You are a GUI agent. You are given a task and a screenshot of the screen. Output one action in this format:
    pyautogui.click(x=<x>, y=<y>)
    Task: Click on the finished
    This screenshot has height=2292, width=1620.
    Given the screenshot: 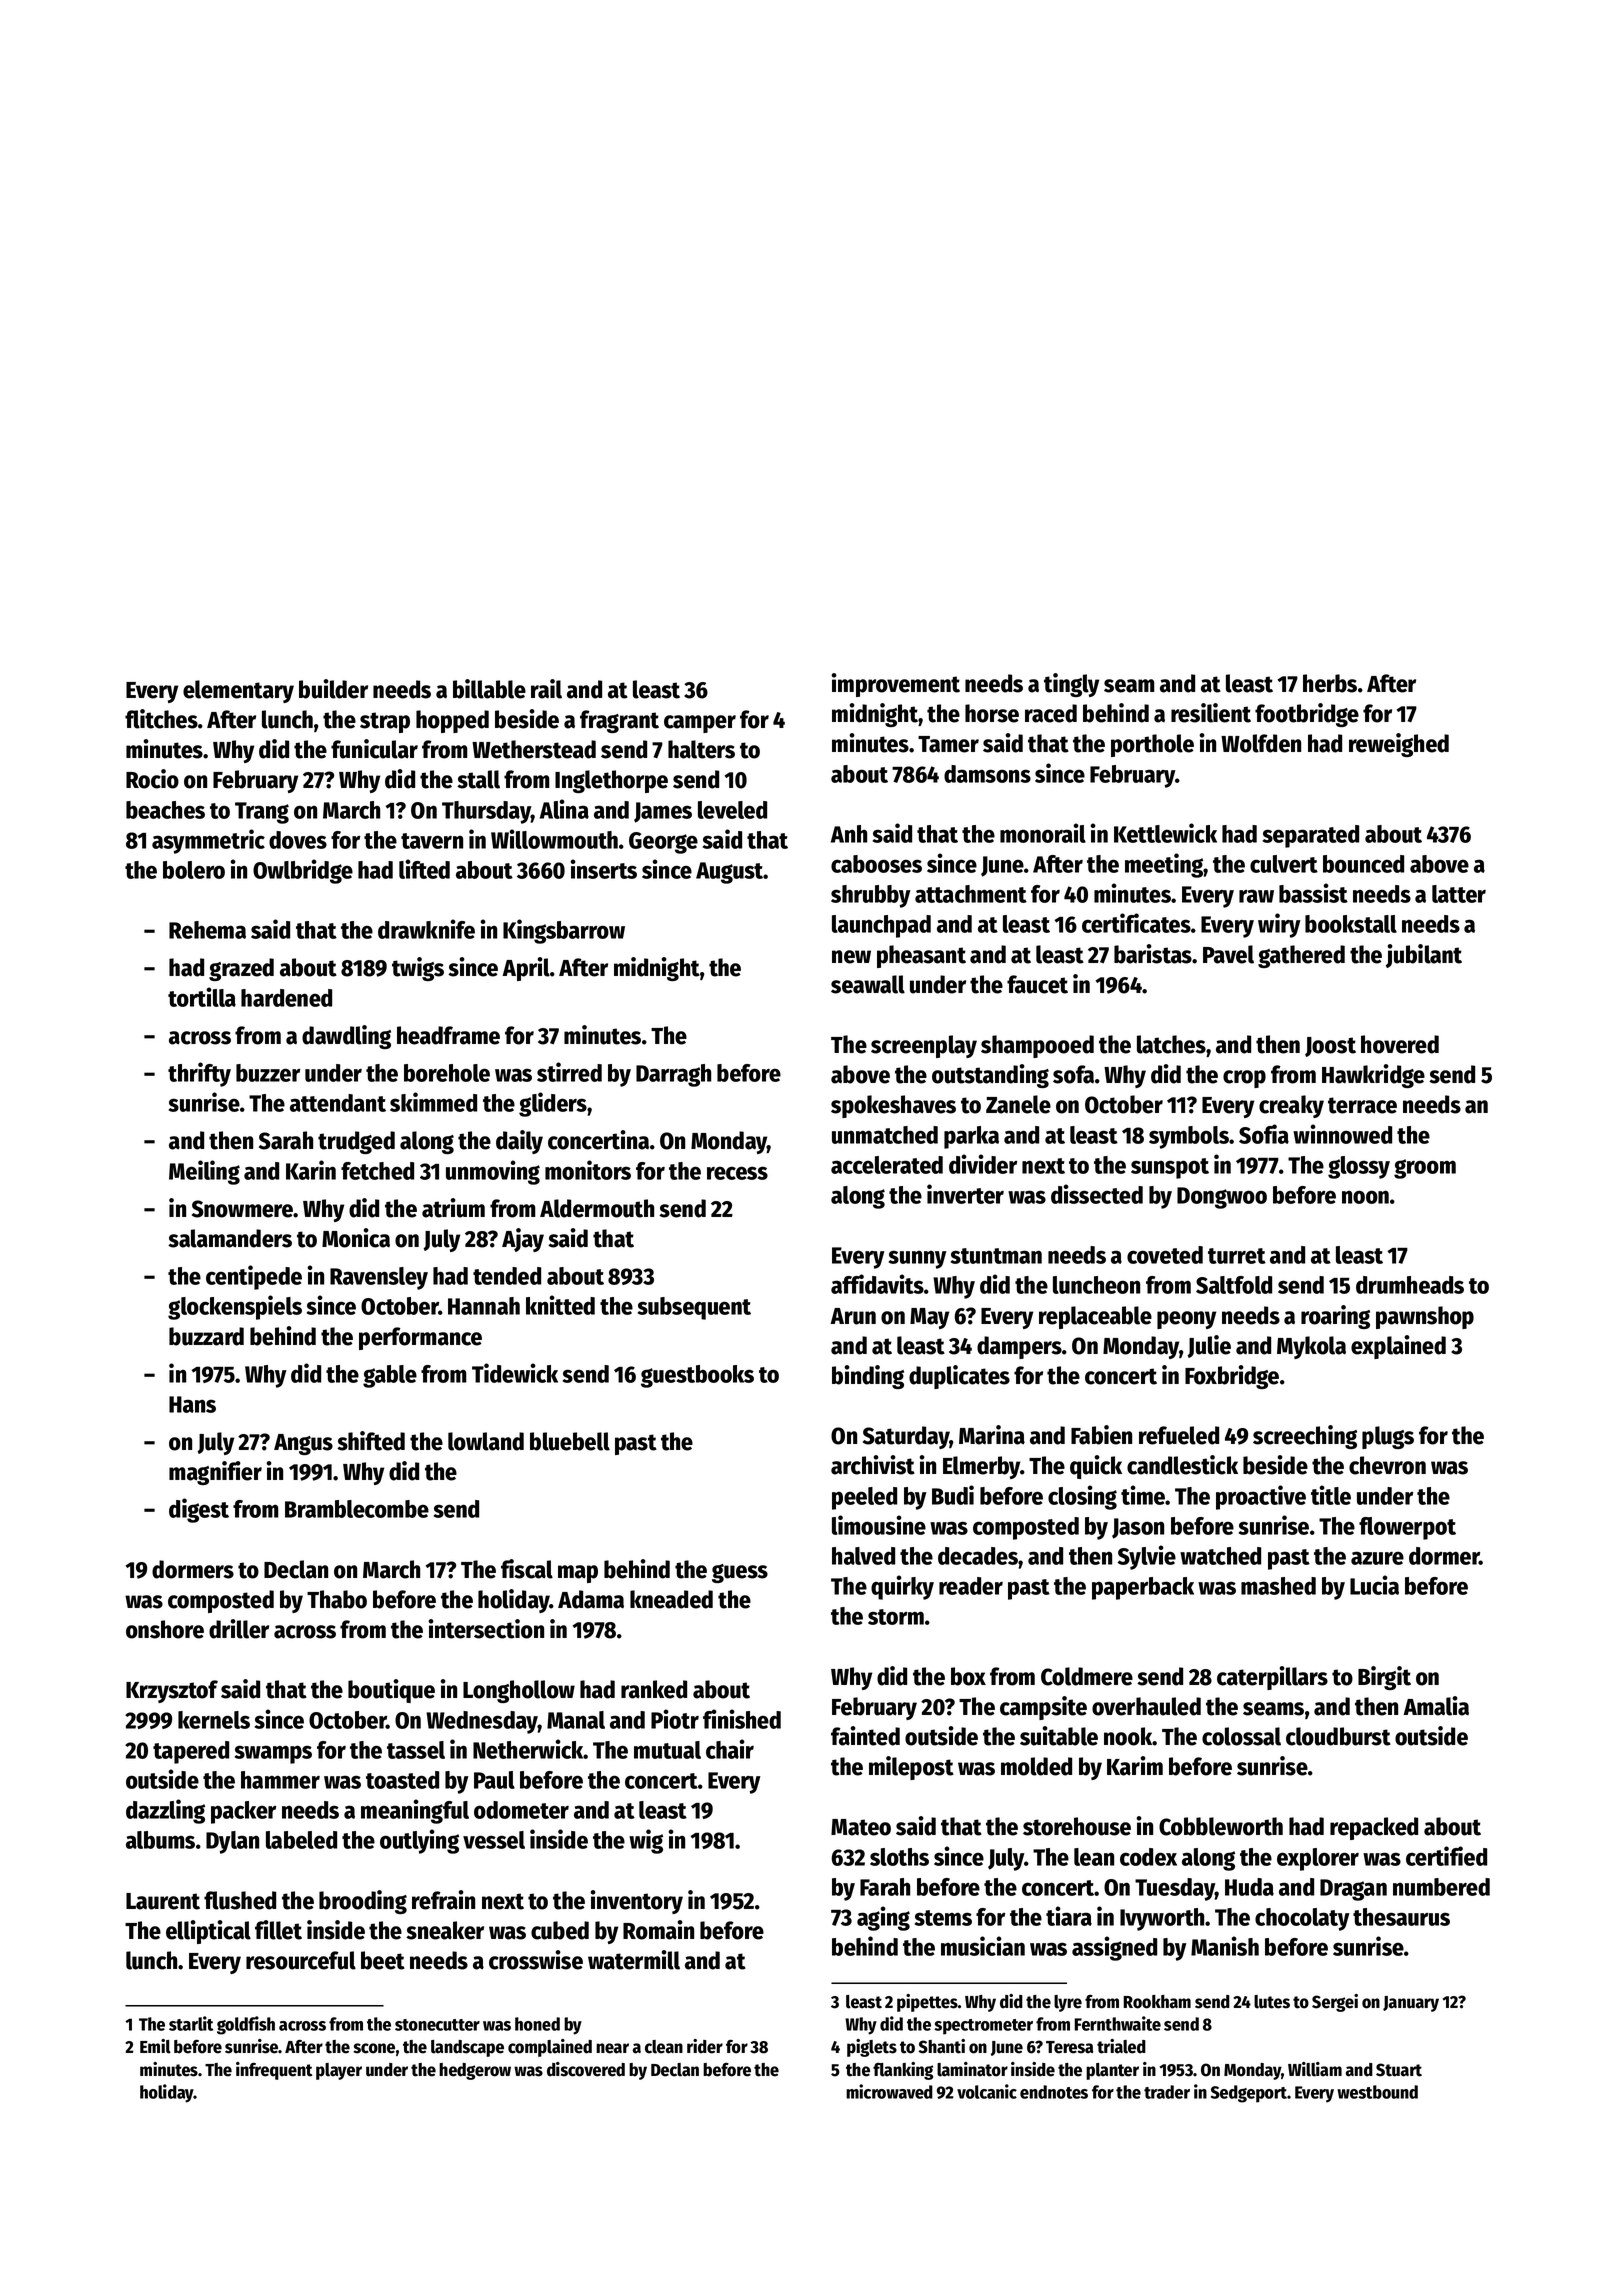 What is the action you would take?
    pyautogui.click(x=742, y=1719)
